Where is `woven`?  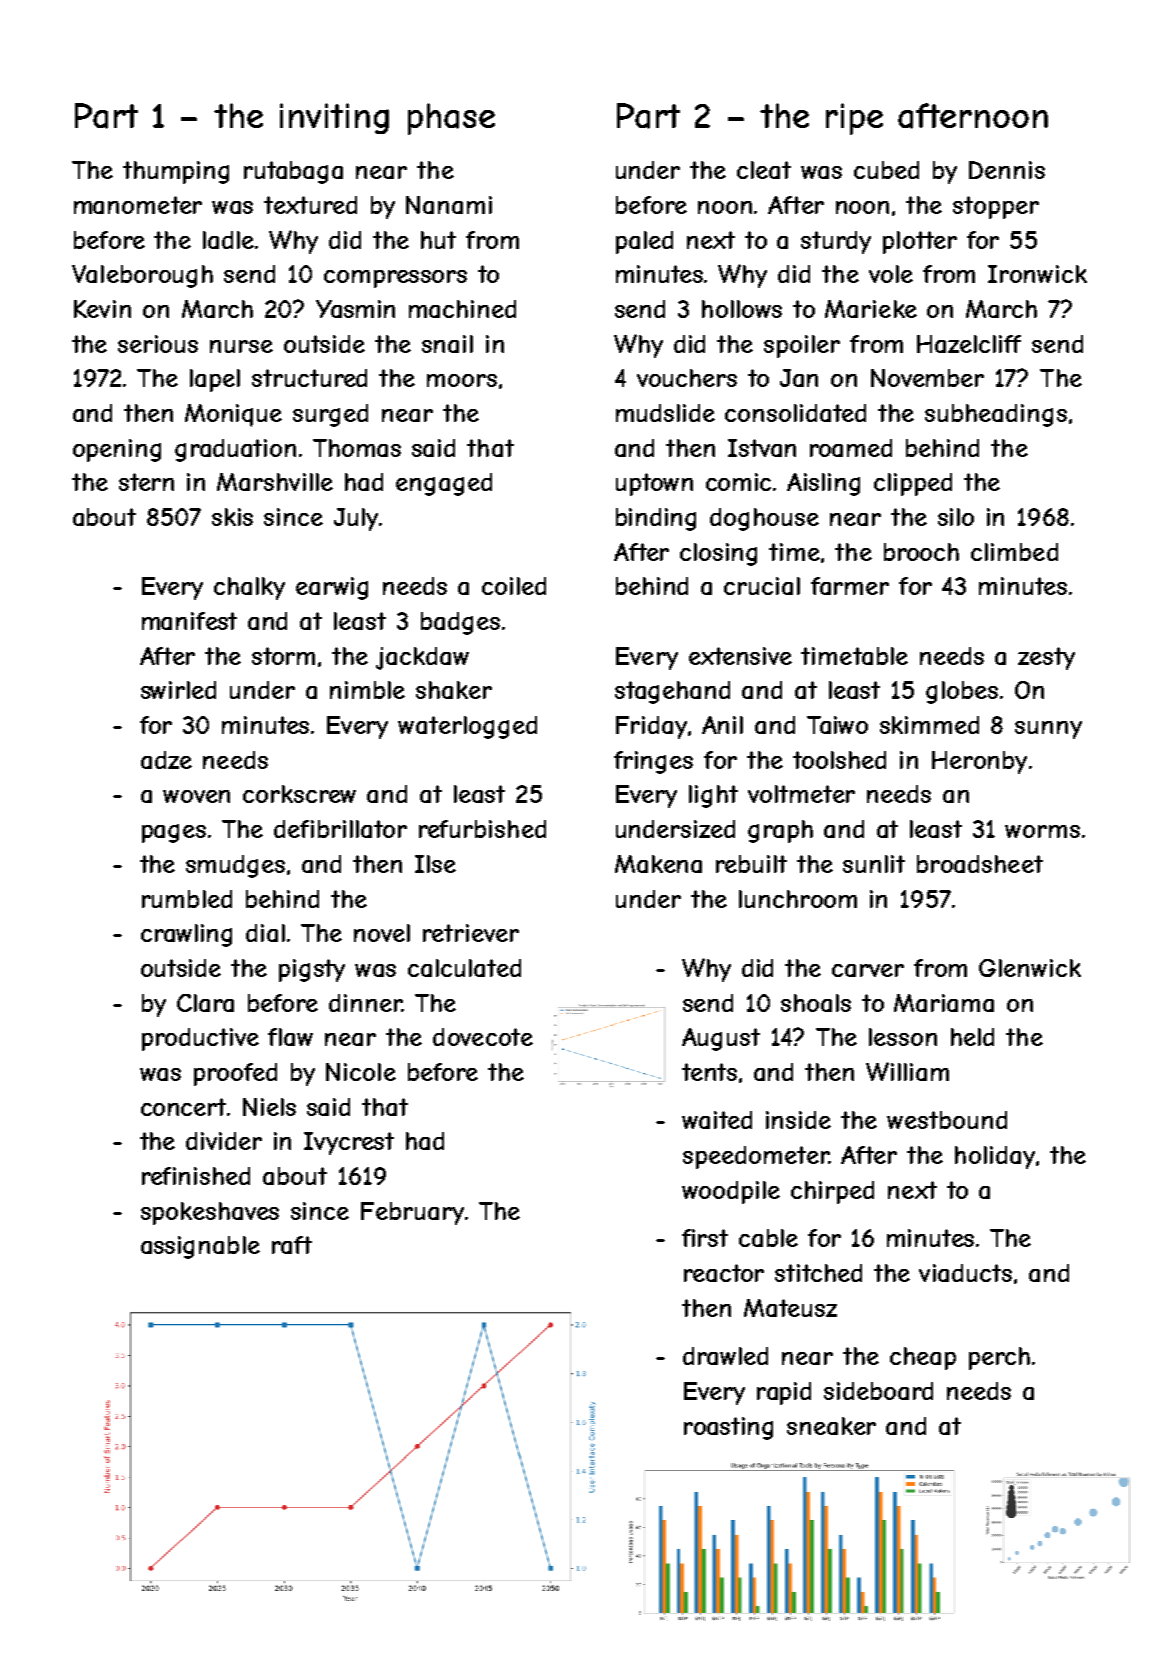 woven is located at coordinates (196, 796).
